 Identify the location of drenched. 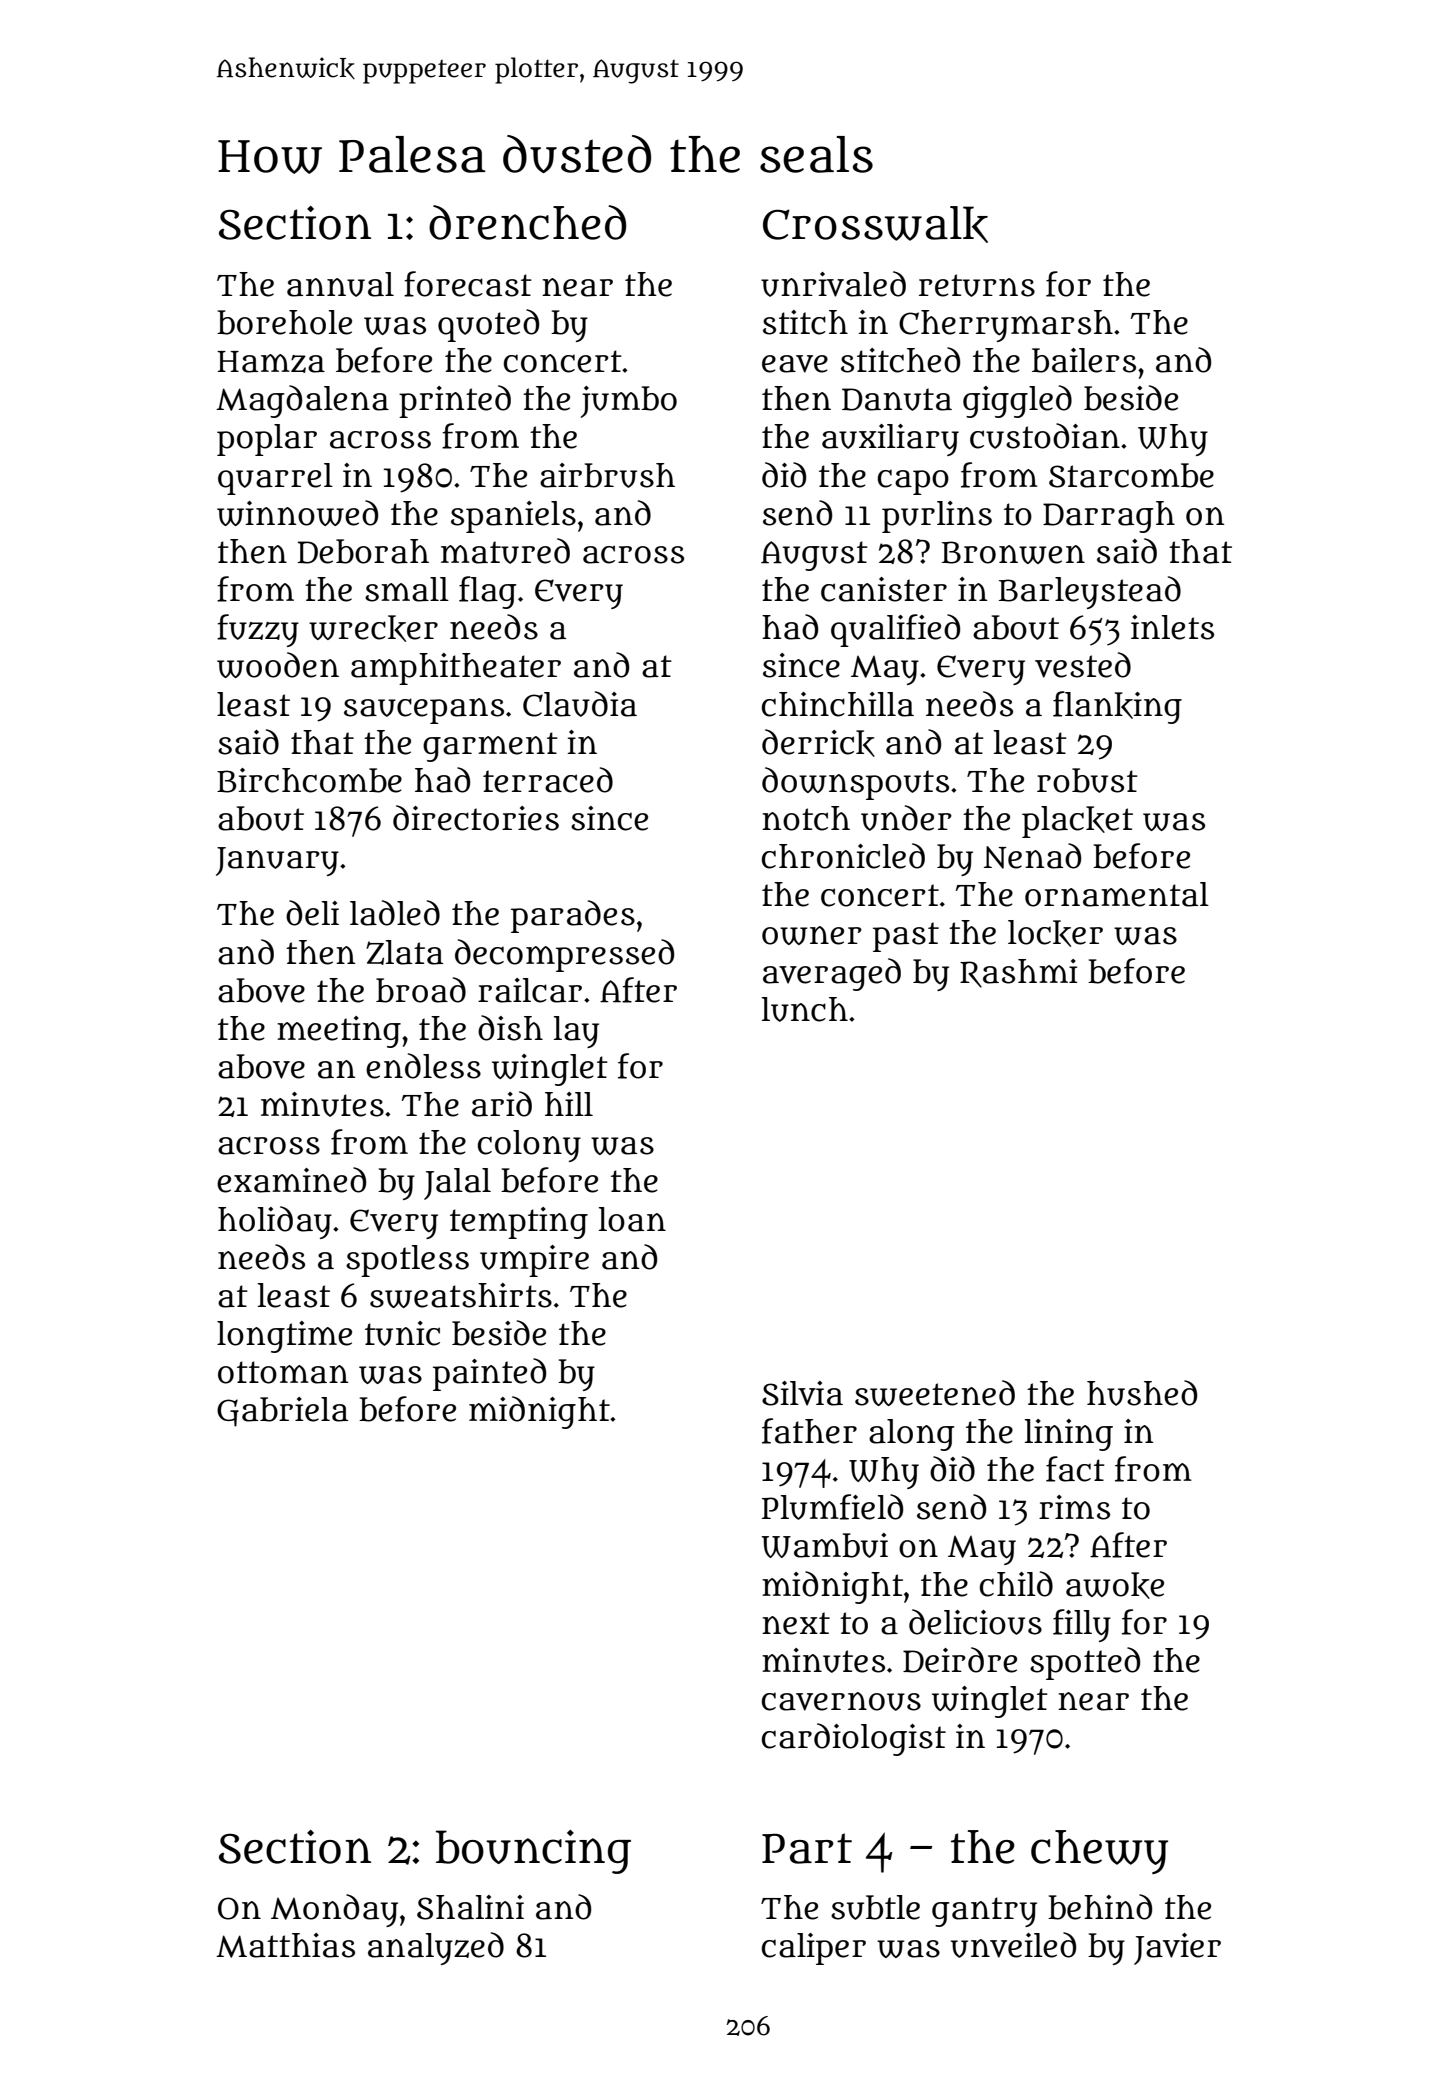
(527, 222).
